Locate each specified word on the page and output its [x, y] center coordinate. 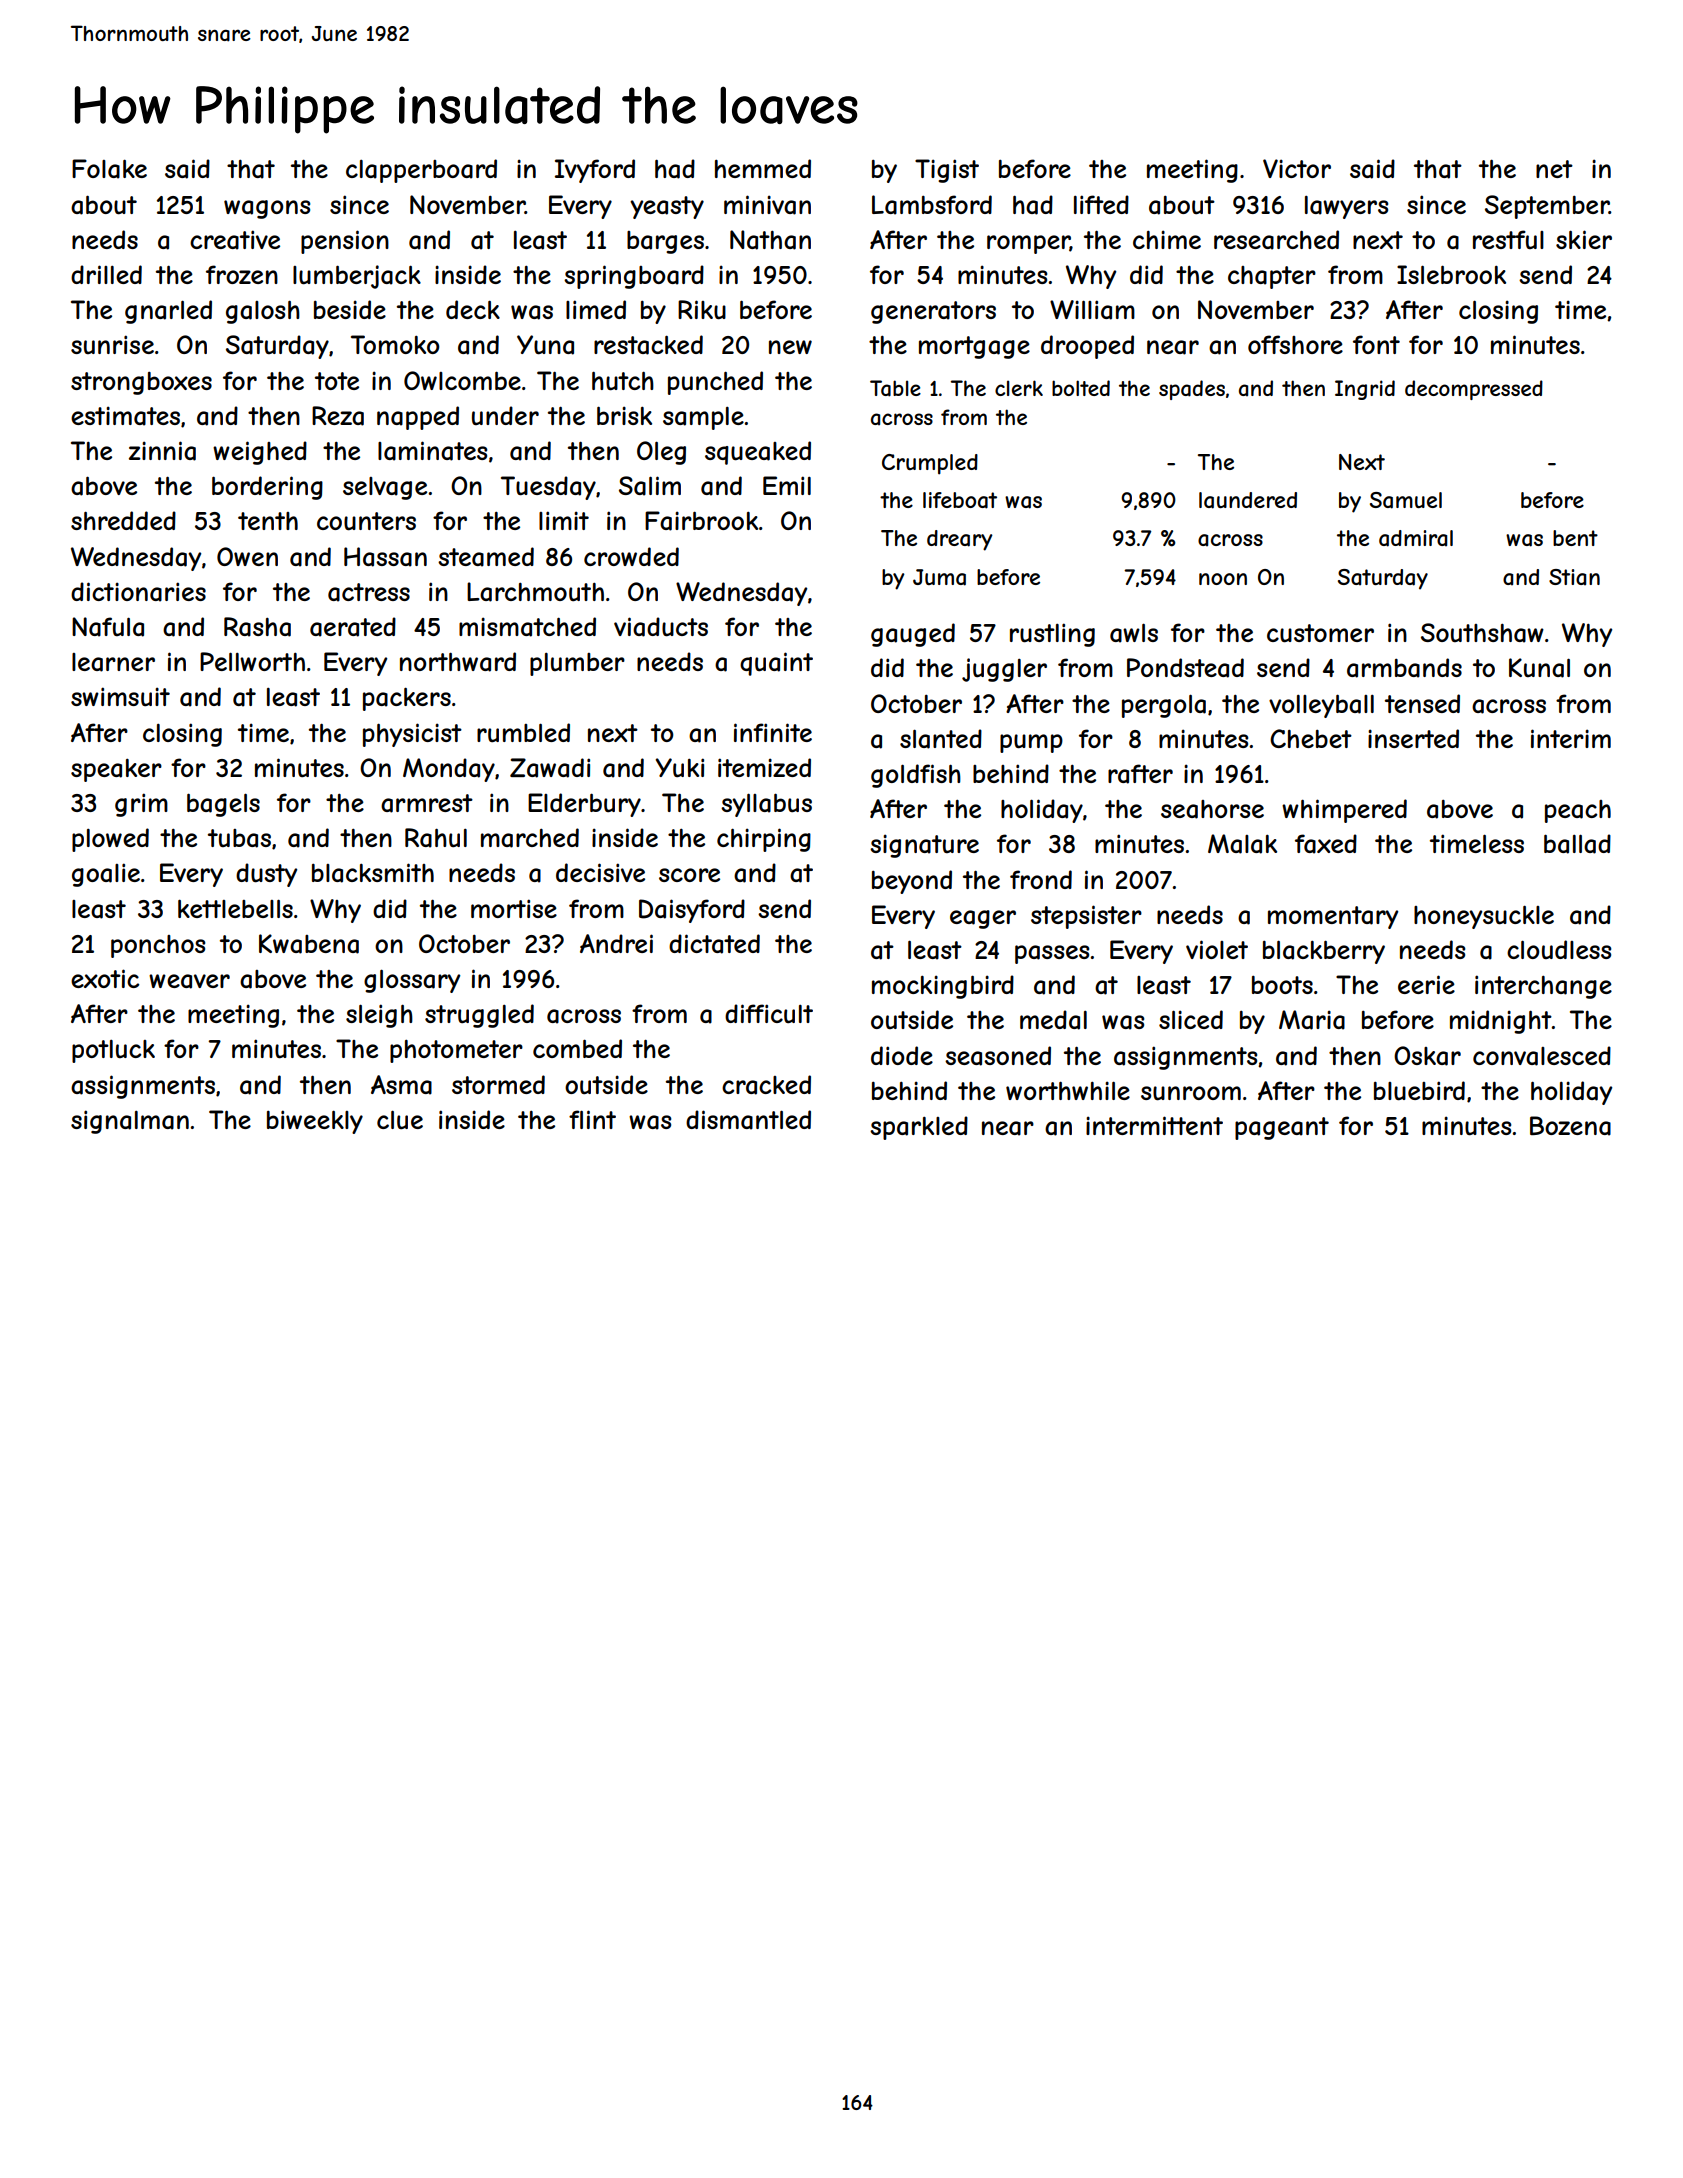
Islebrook [1451, 274]
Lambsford [932, 205]
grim [141, 805]
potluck [113, 1051]
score [689, 875]
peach [1578, 811]
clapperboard [421, 171]
